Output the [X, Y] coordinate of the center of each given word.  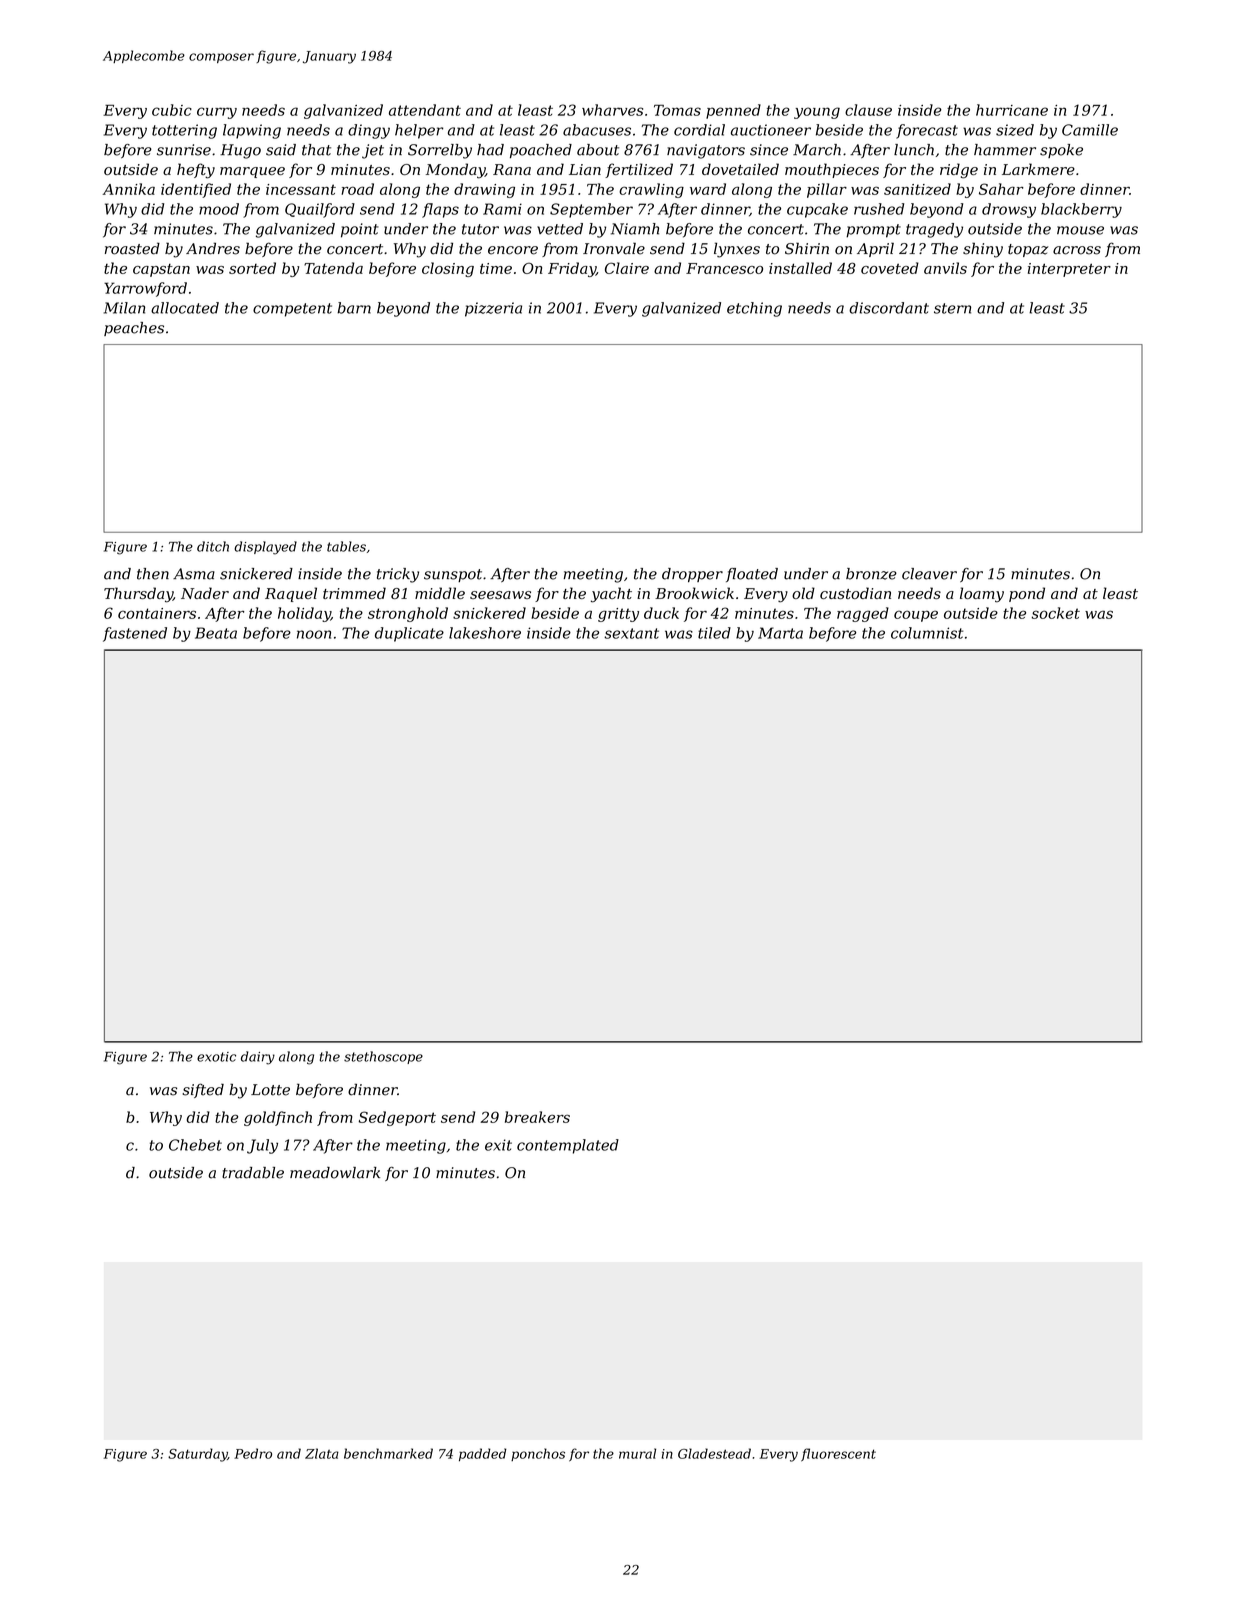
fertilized [639, 170]
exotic [216, 1057]
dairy [258, 1058]
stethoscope [383, 1057]
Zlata [322, 1453]
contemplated [568, 1146]
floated [752, 575]
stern [952, 308]
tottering [184, 131]
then [153, 574]
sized [1015, 130]
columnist [927, 633]
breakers [537, 1117]
